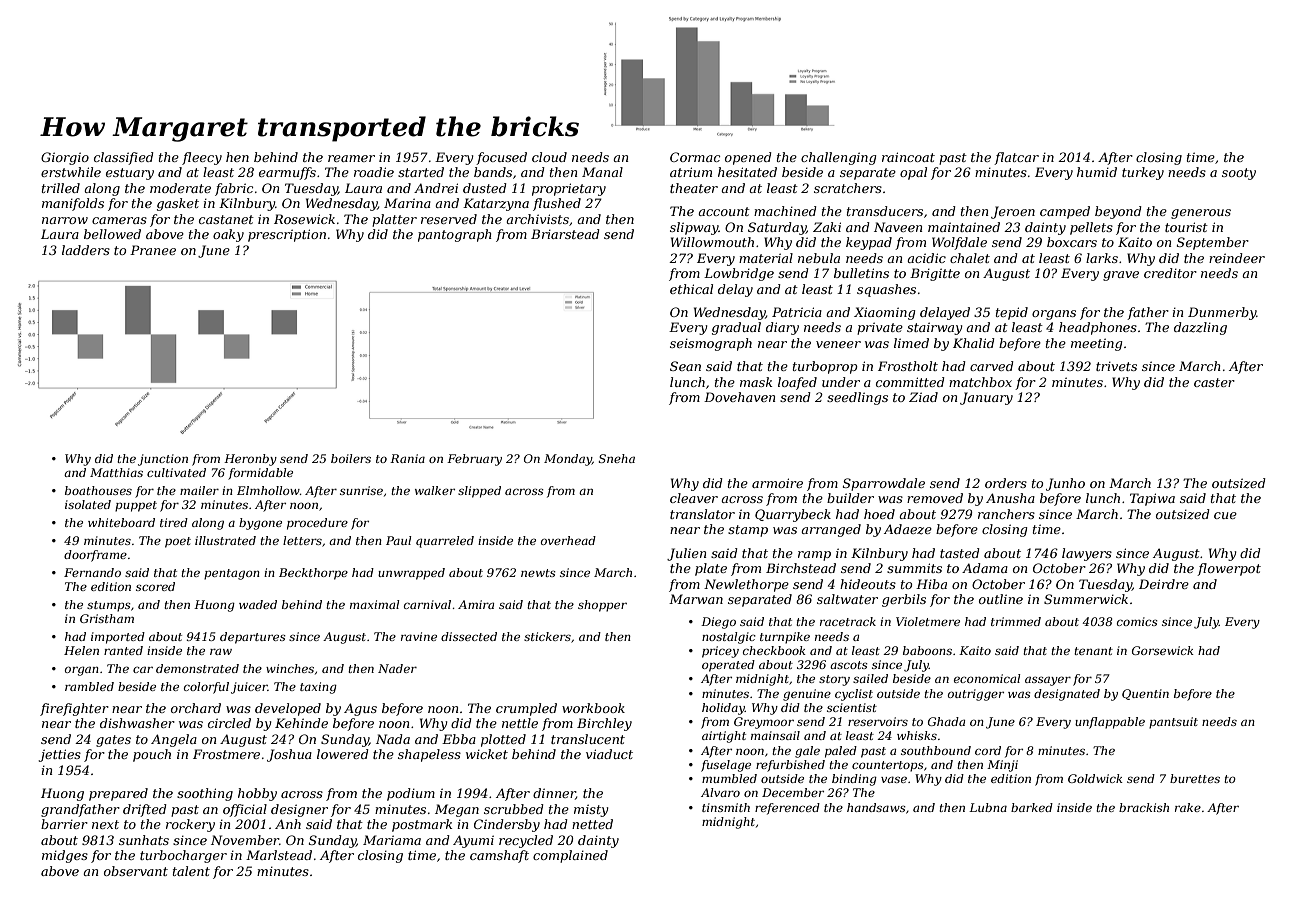  What do you see at coordinates (728, 666) in the page?
I see `operated` at bounding box center [728, 666].
